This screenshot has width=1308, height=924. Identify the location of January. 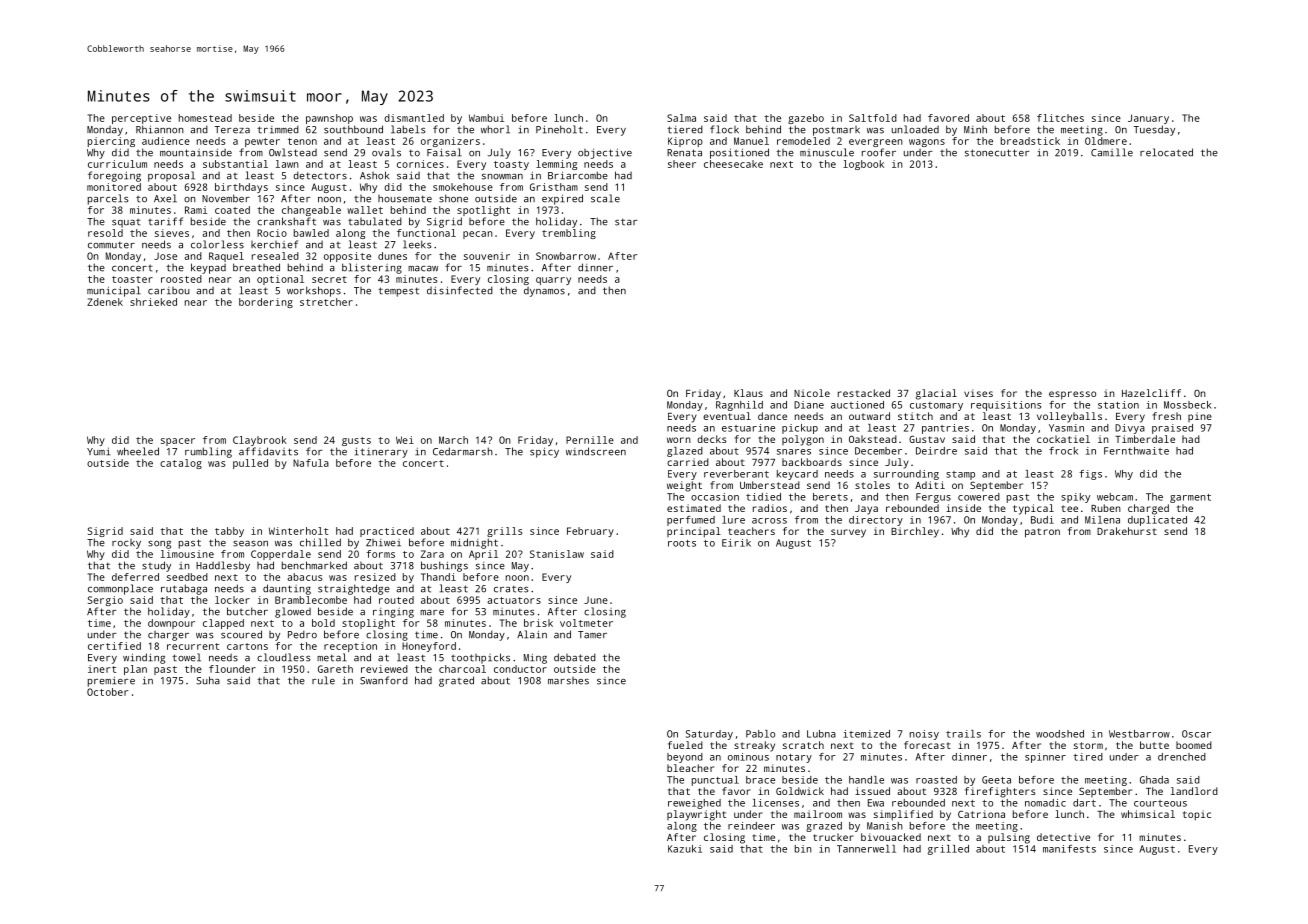
(1148, 119).
